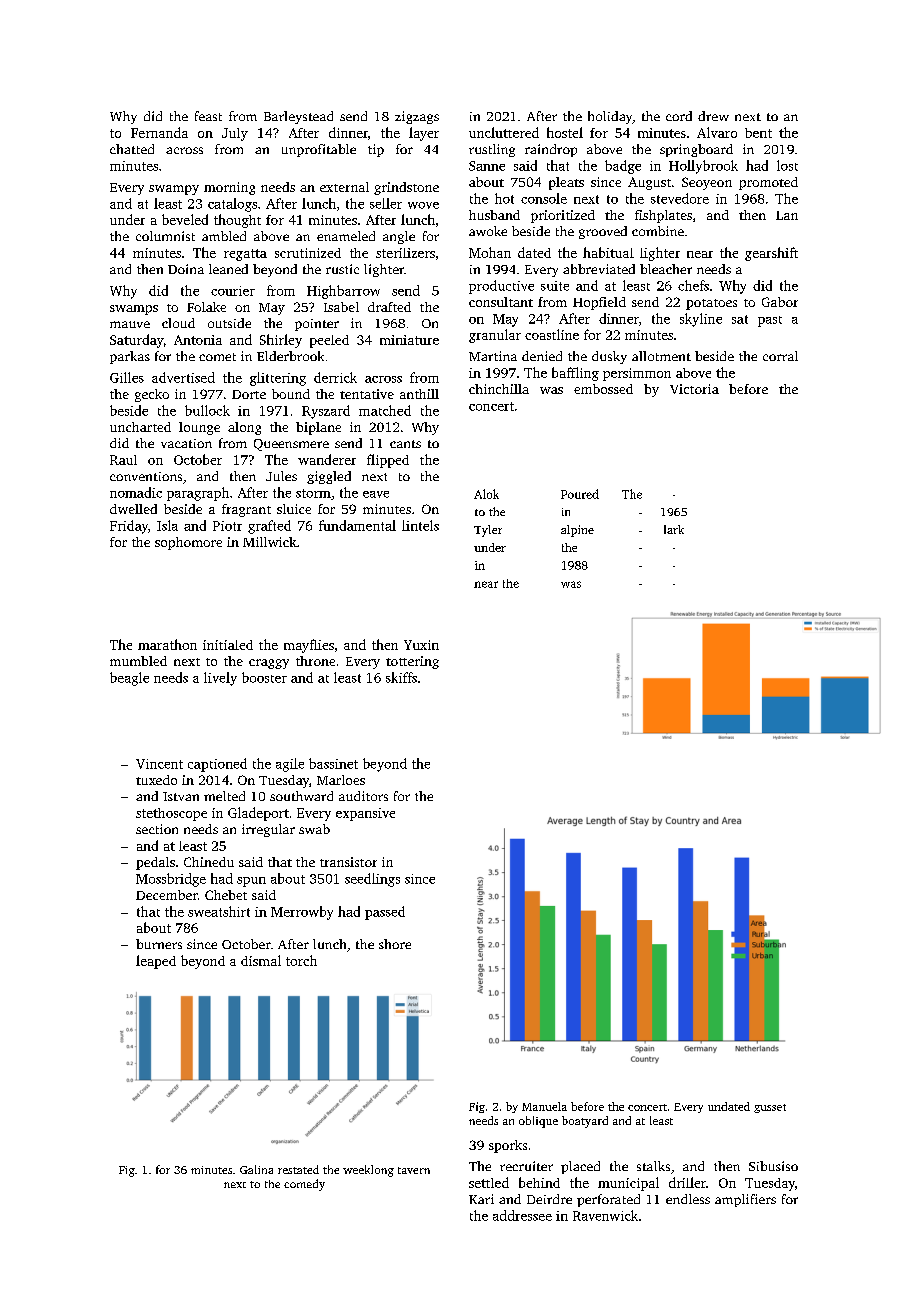  What do you see at coordinates (342, 269) in the image?
I see `rustic` at bounding box center [342, 269].
